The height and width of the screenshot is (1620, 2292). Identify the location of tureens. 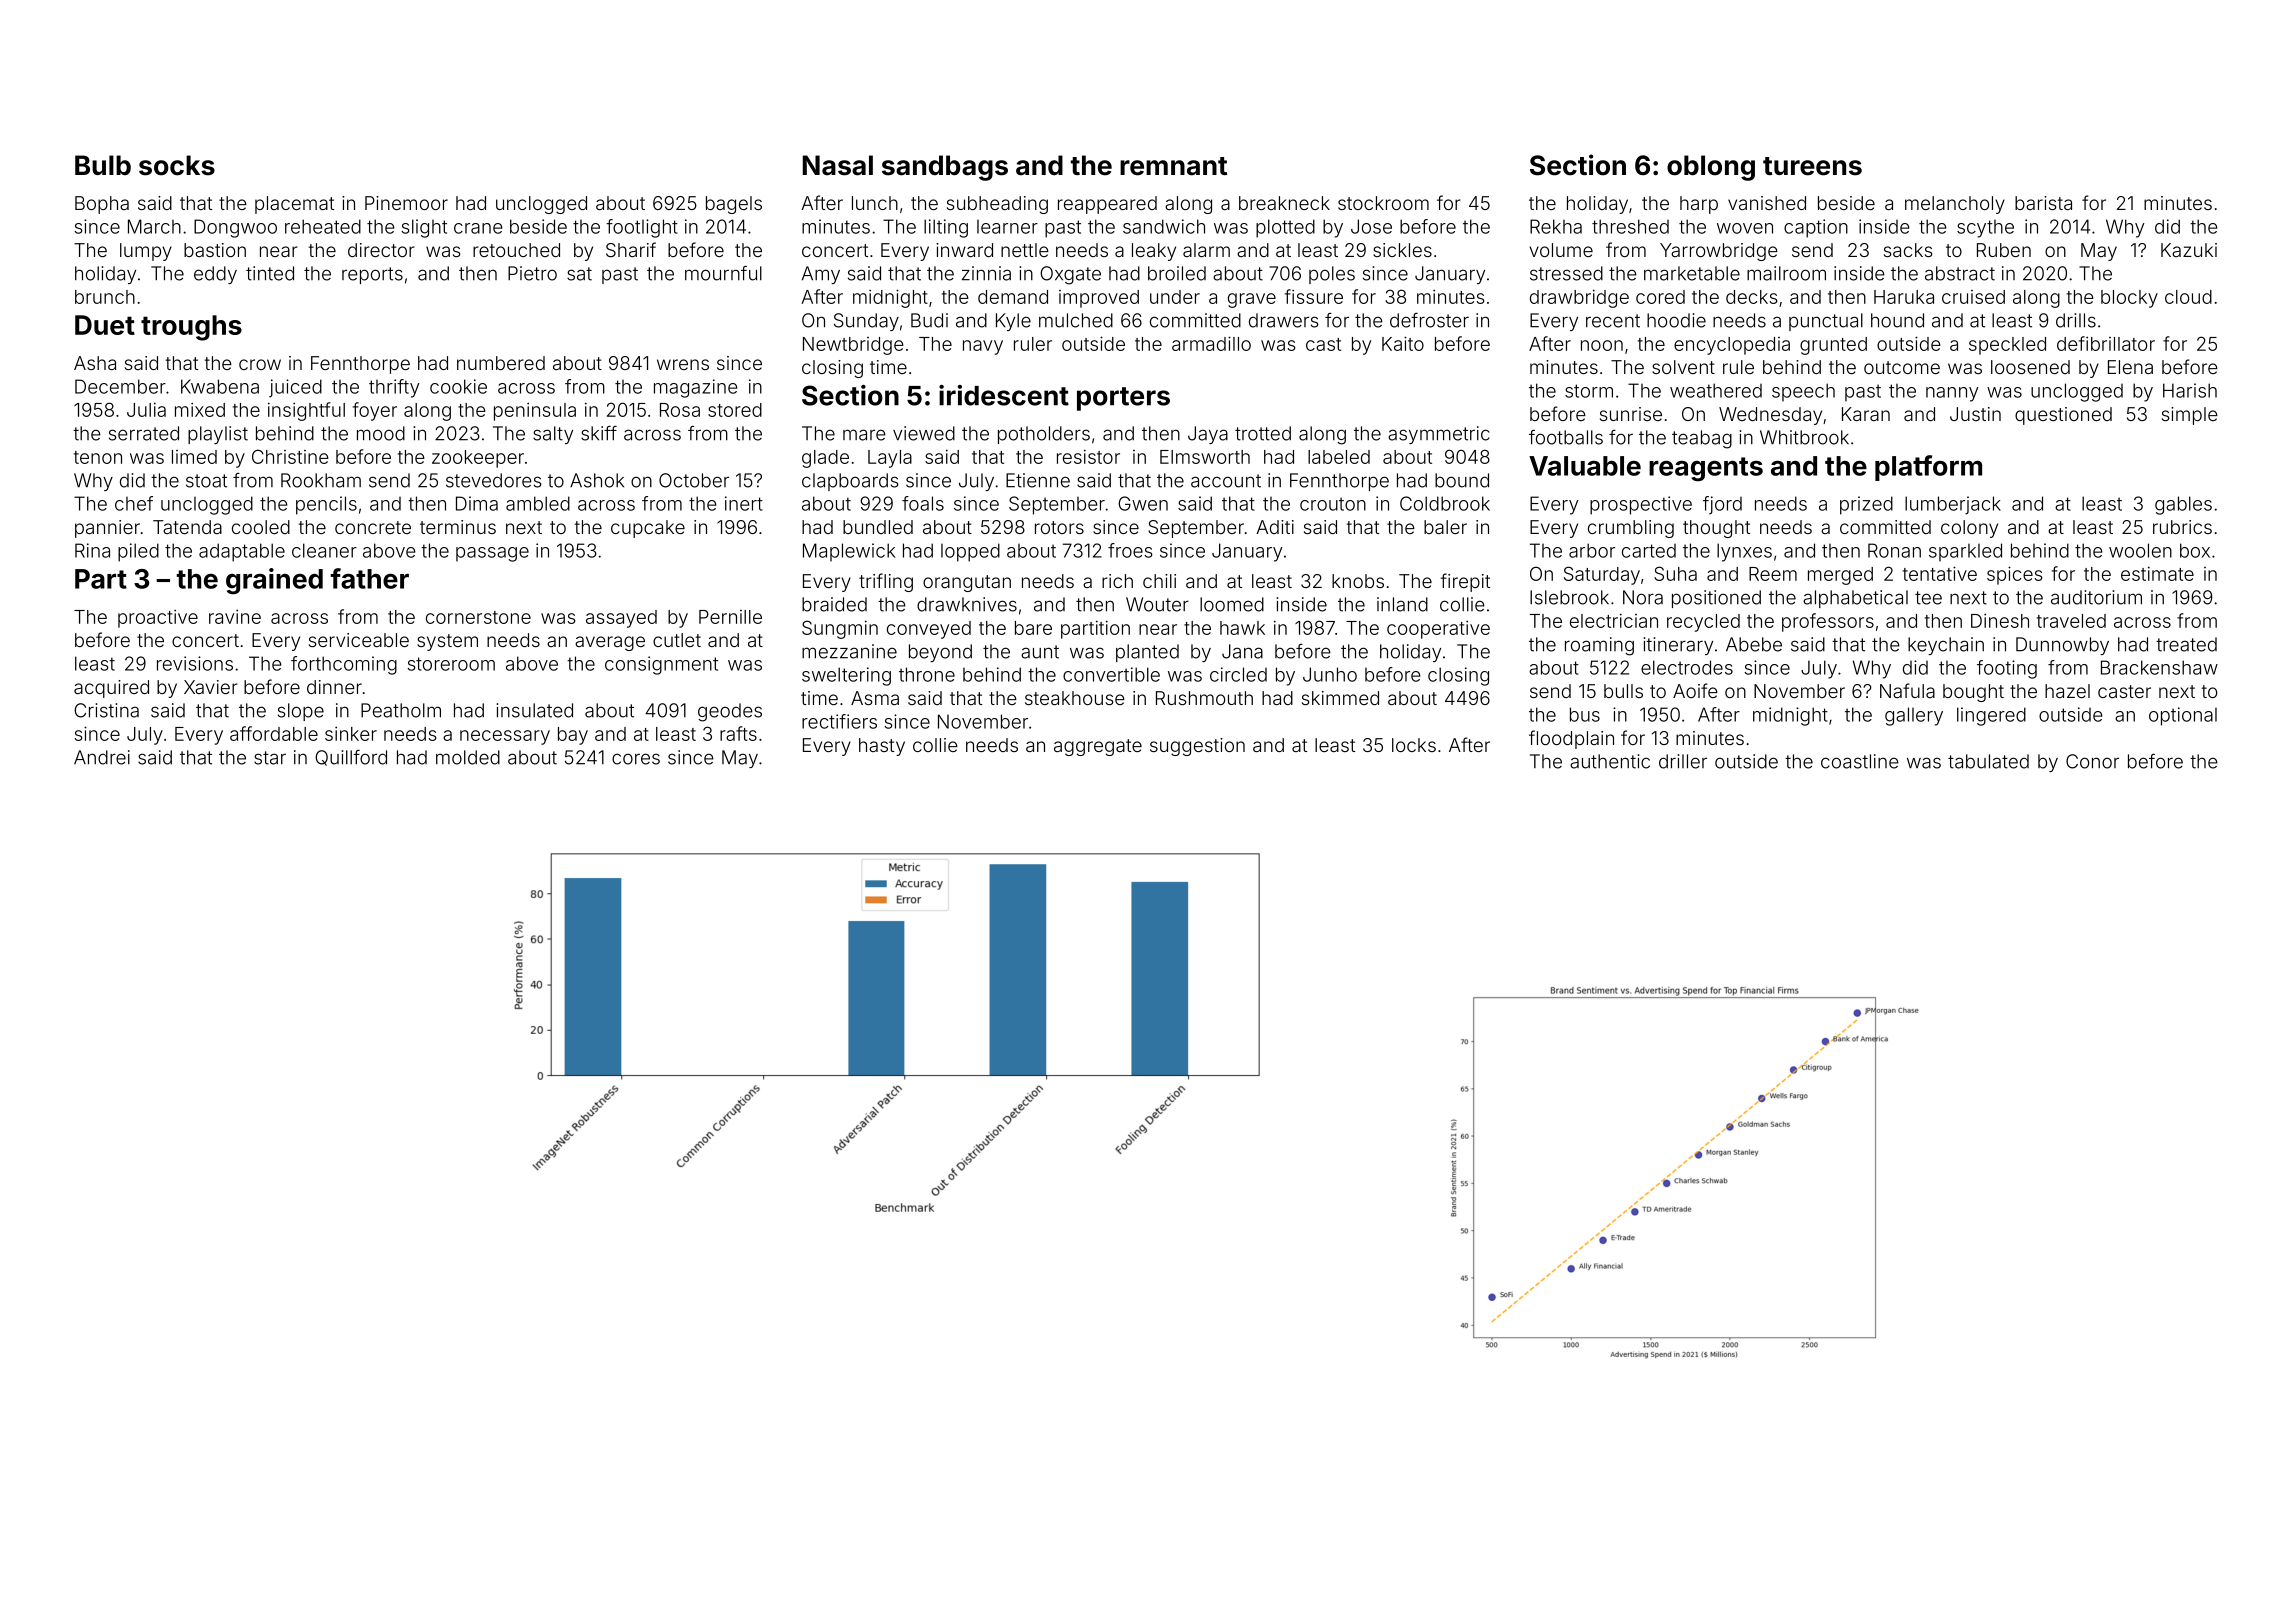
(1812, 166).
